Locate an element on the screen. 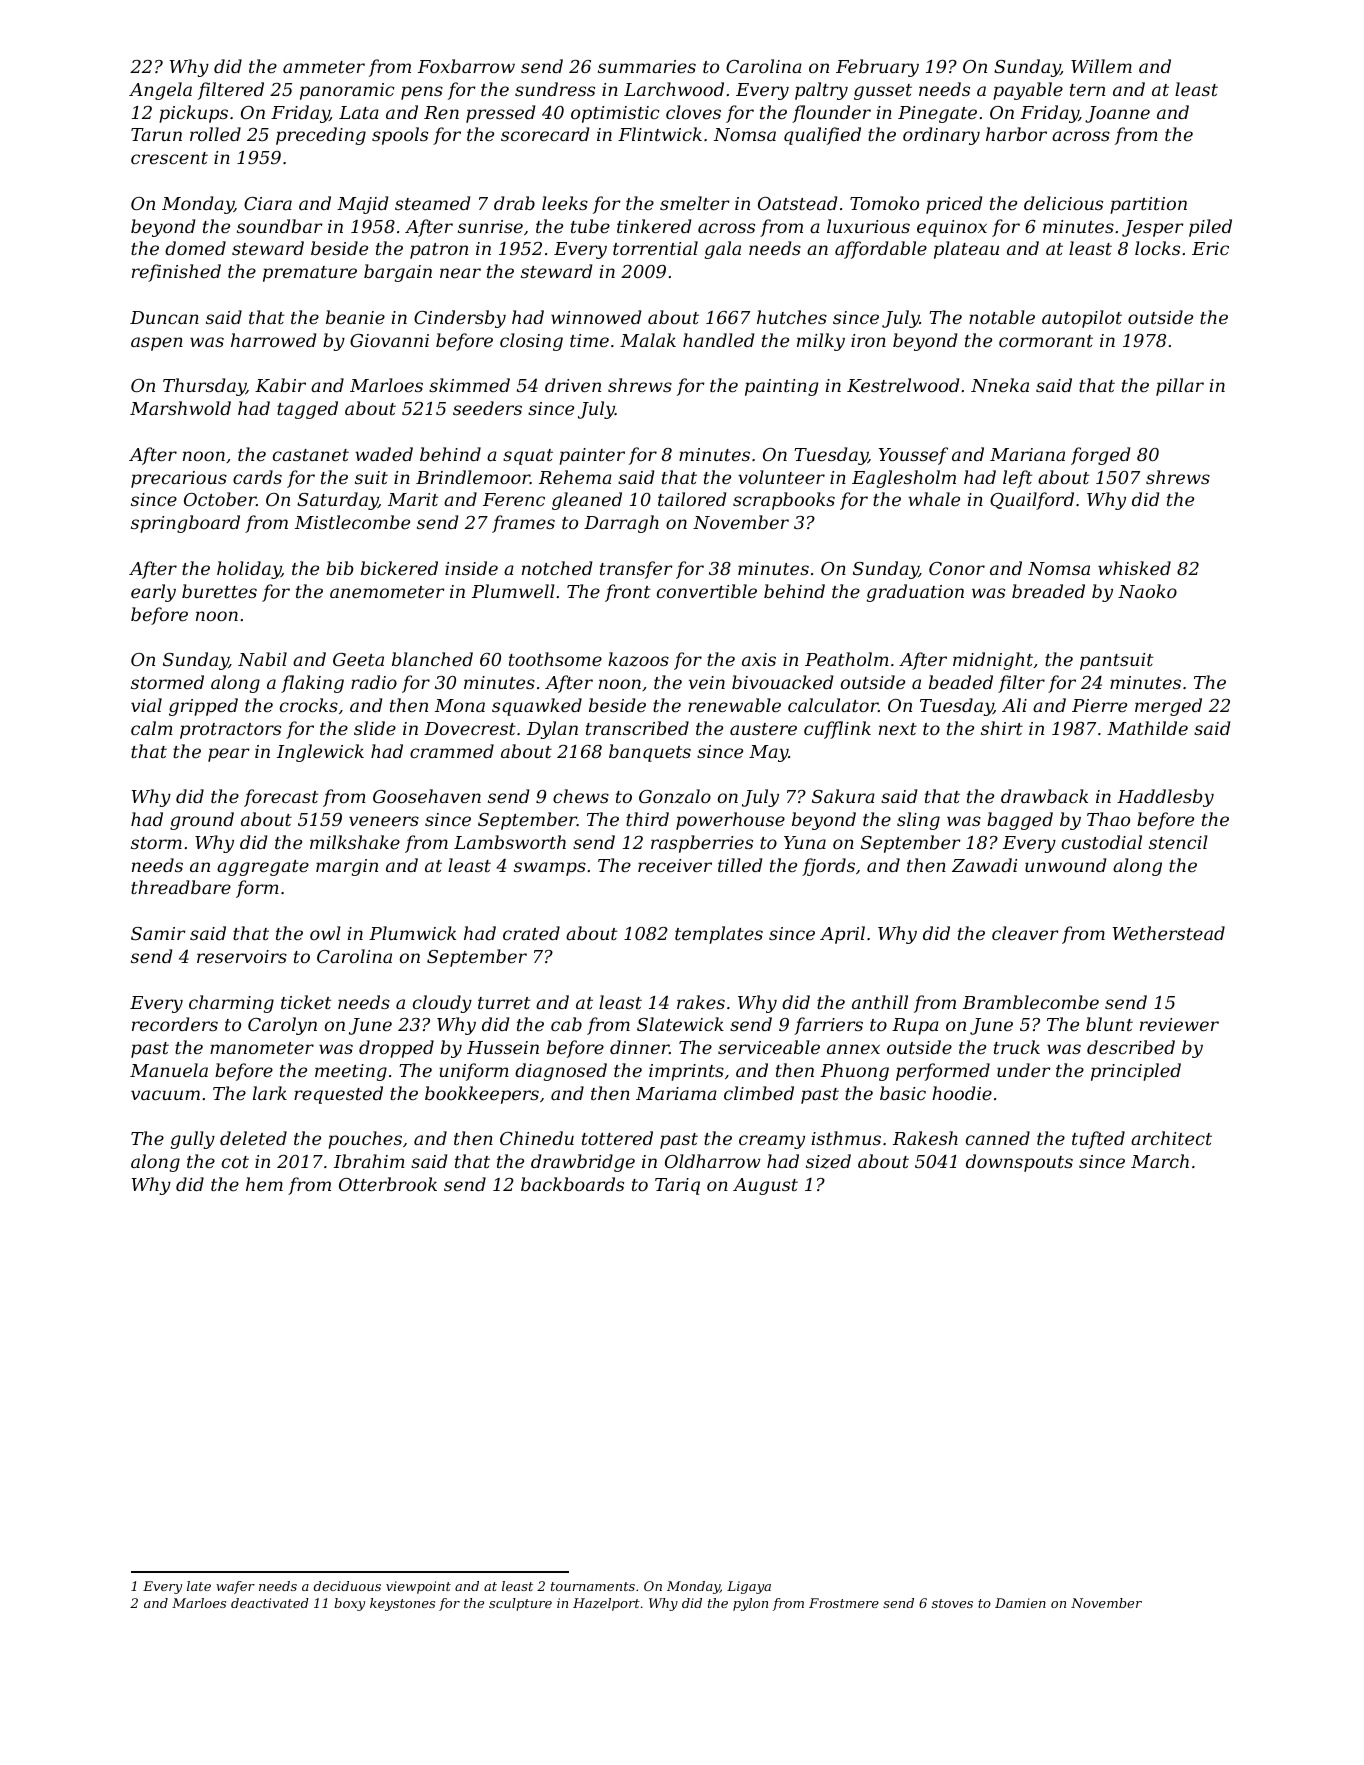 The height and width of the screenshot is (1765, 1364). reservoirs is located at coordinates (242, 956).
